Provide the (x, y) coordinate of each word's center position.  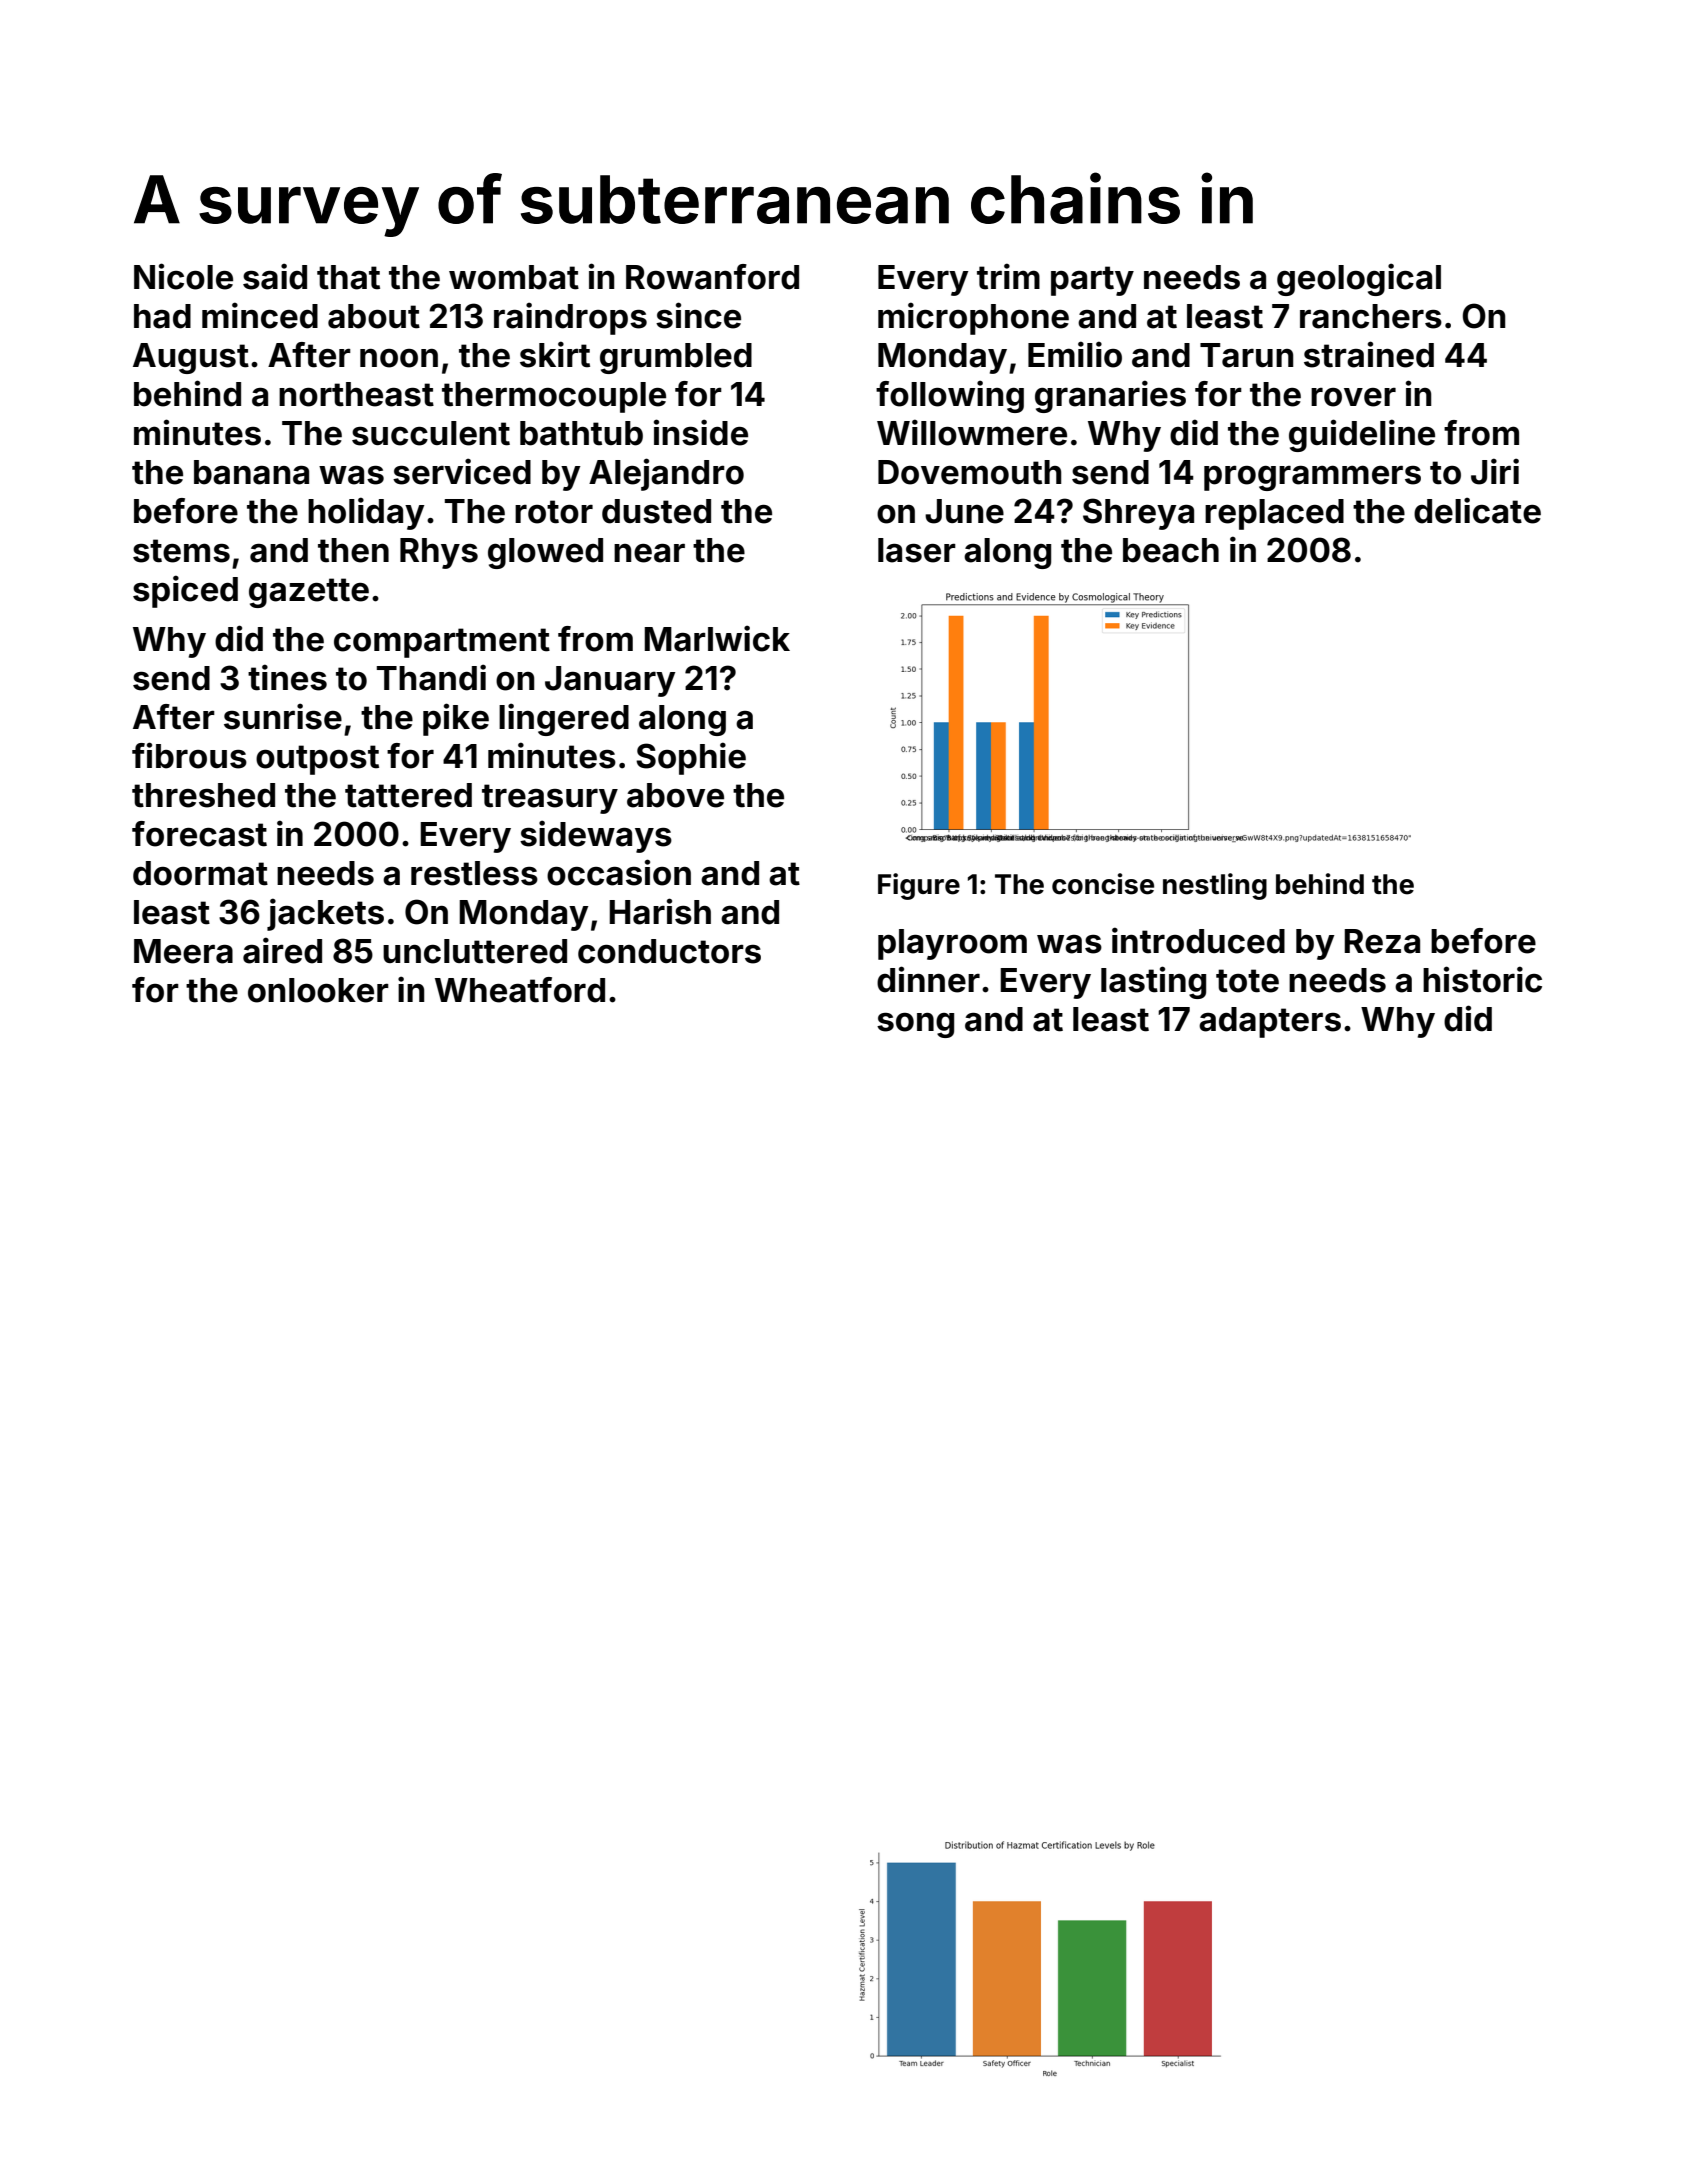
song (915, 1025)
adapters (1270, 1022)
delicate (1477, 510)
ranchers (1371, 316)
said (275, 276)
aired (282, 950)
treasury (550, 799)
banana (251, 472)
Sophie (691, 758)
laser (917, 550)
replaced (1274, 514)
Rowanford (712, 277)
